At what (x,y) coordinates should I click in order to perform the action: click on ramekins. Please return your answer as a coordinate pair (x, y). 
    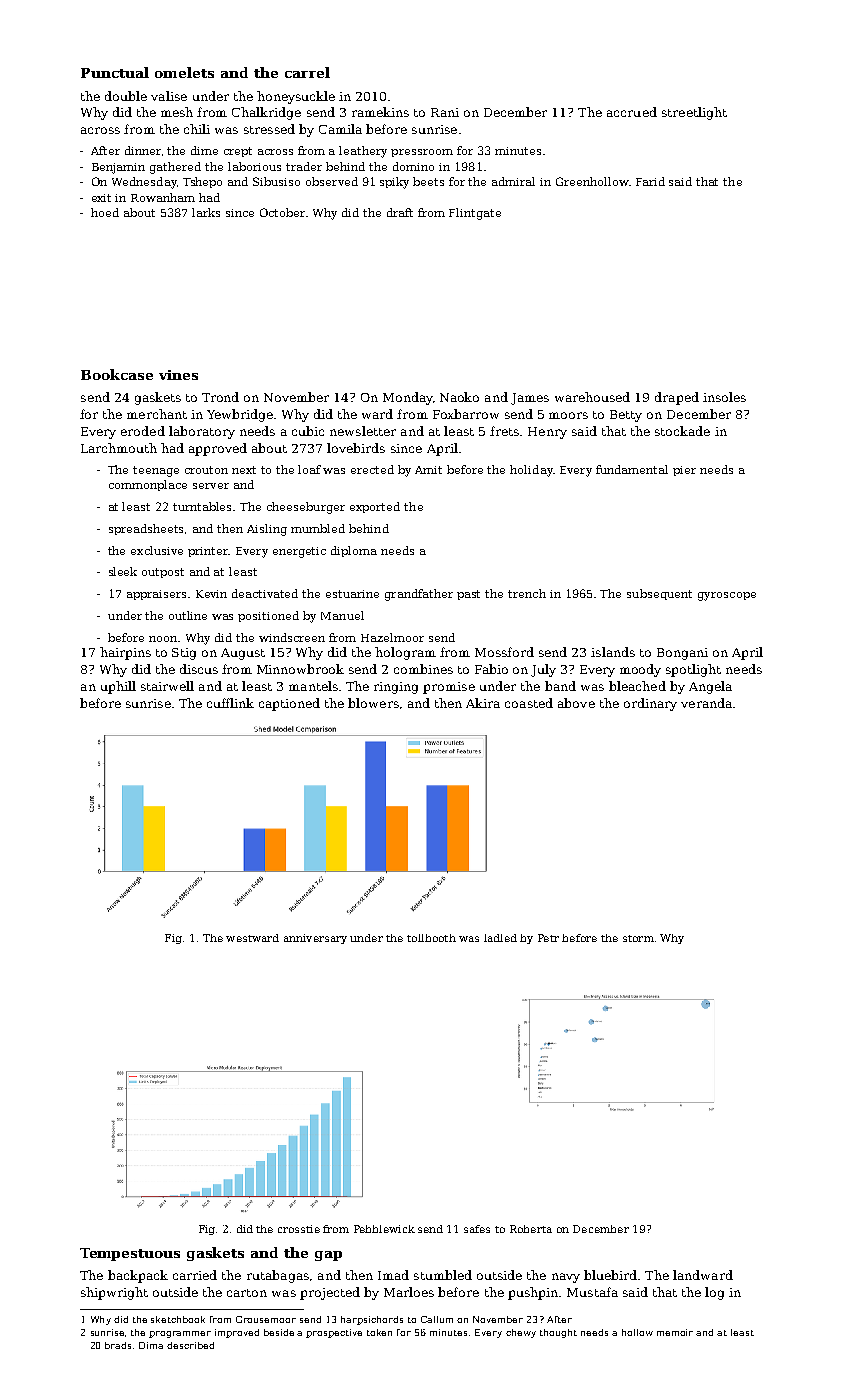
    Looking at the image, I should click on (380, 112).
